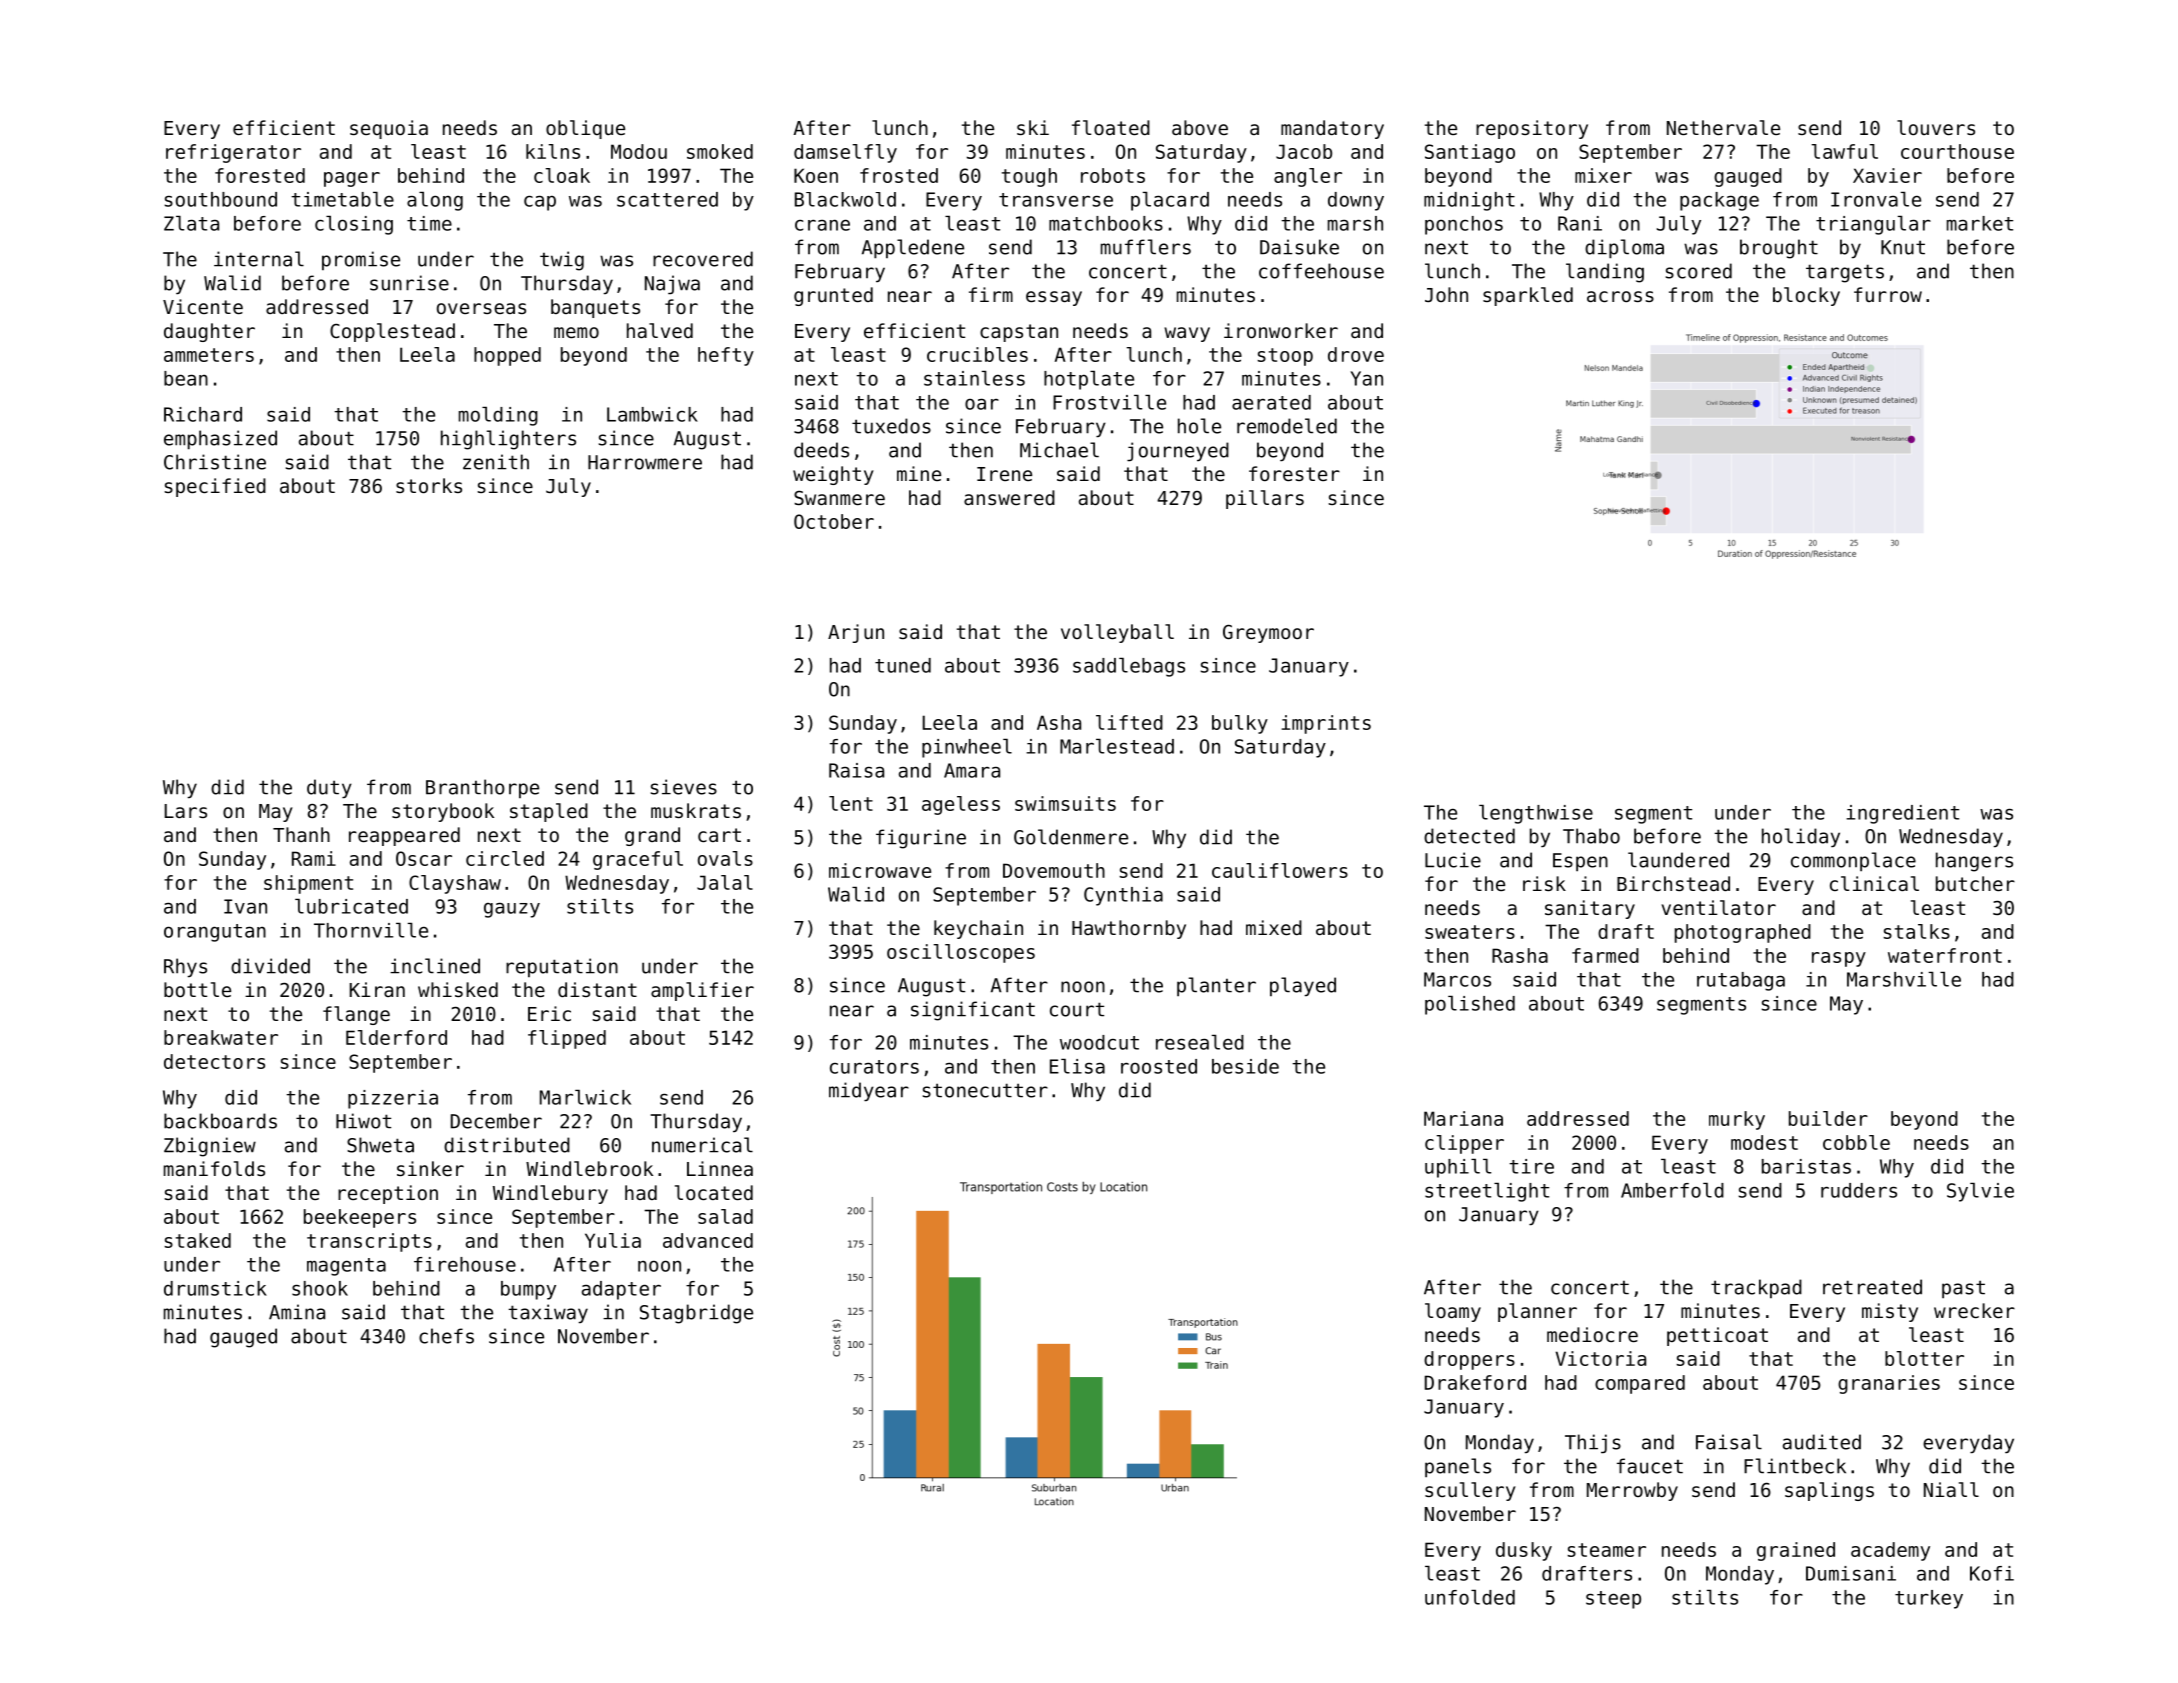 The width and height of the document is (2178, 1683). Describe the element at coordinates (1591, 836) in the document. I see `Thabo` at that location.
